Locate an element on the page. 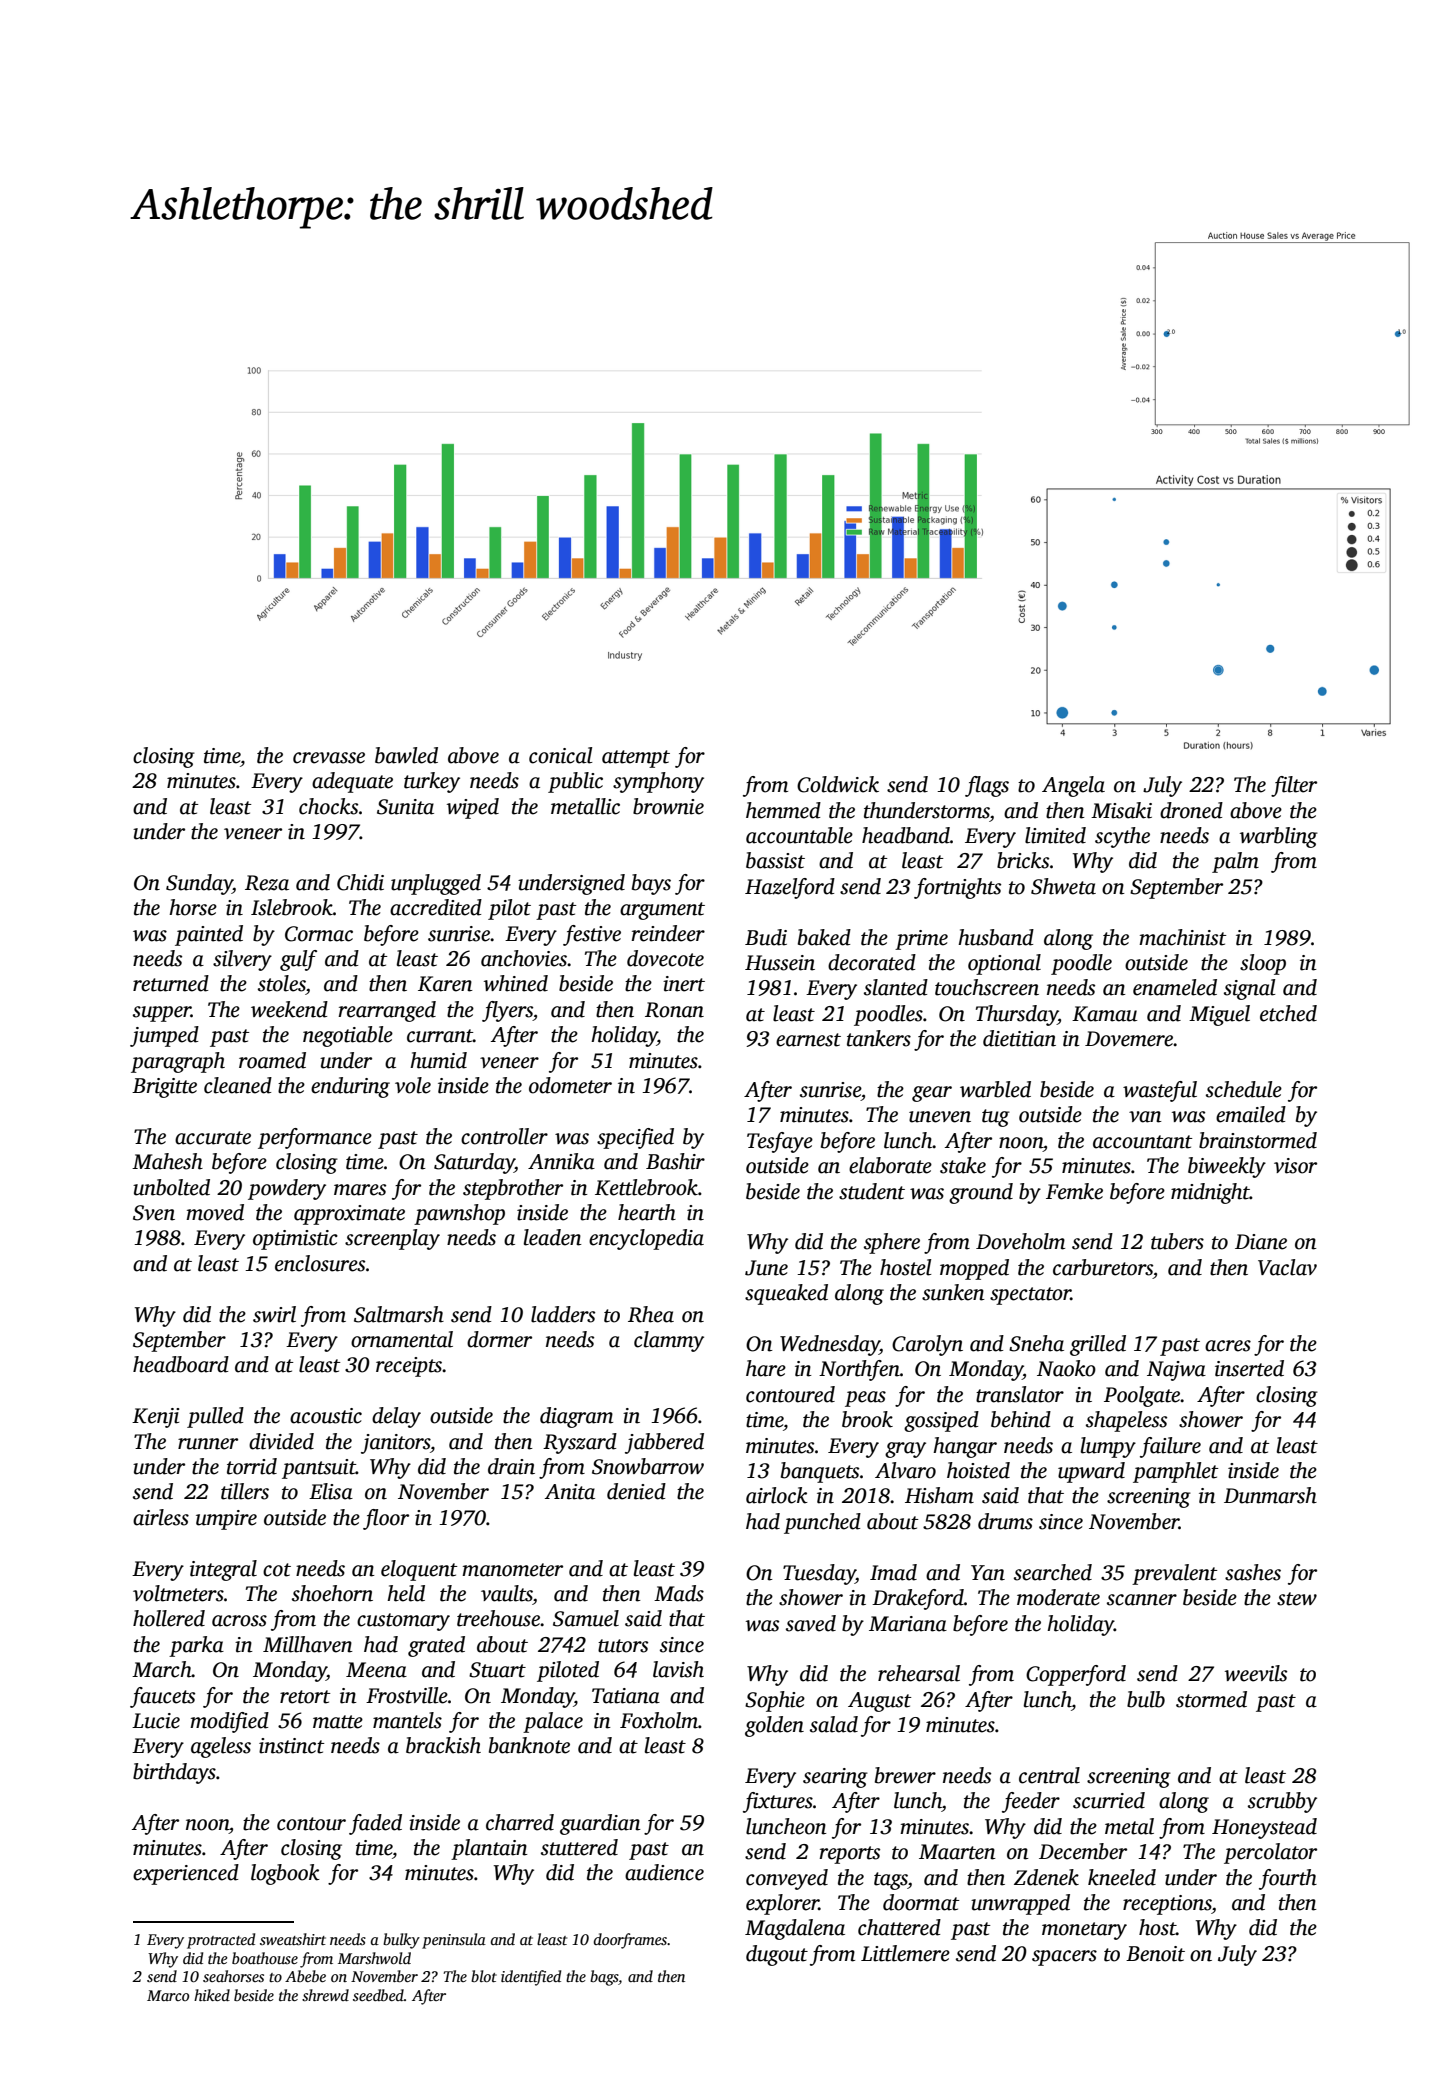  festive is located at coordinates (592, 935).
